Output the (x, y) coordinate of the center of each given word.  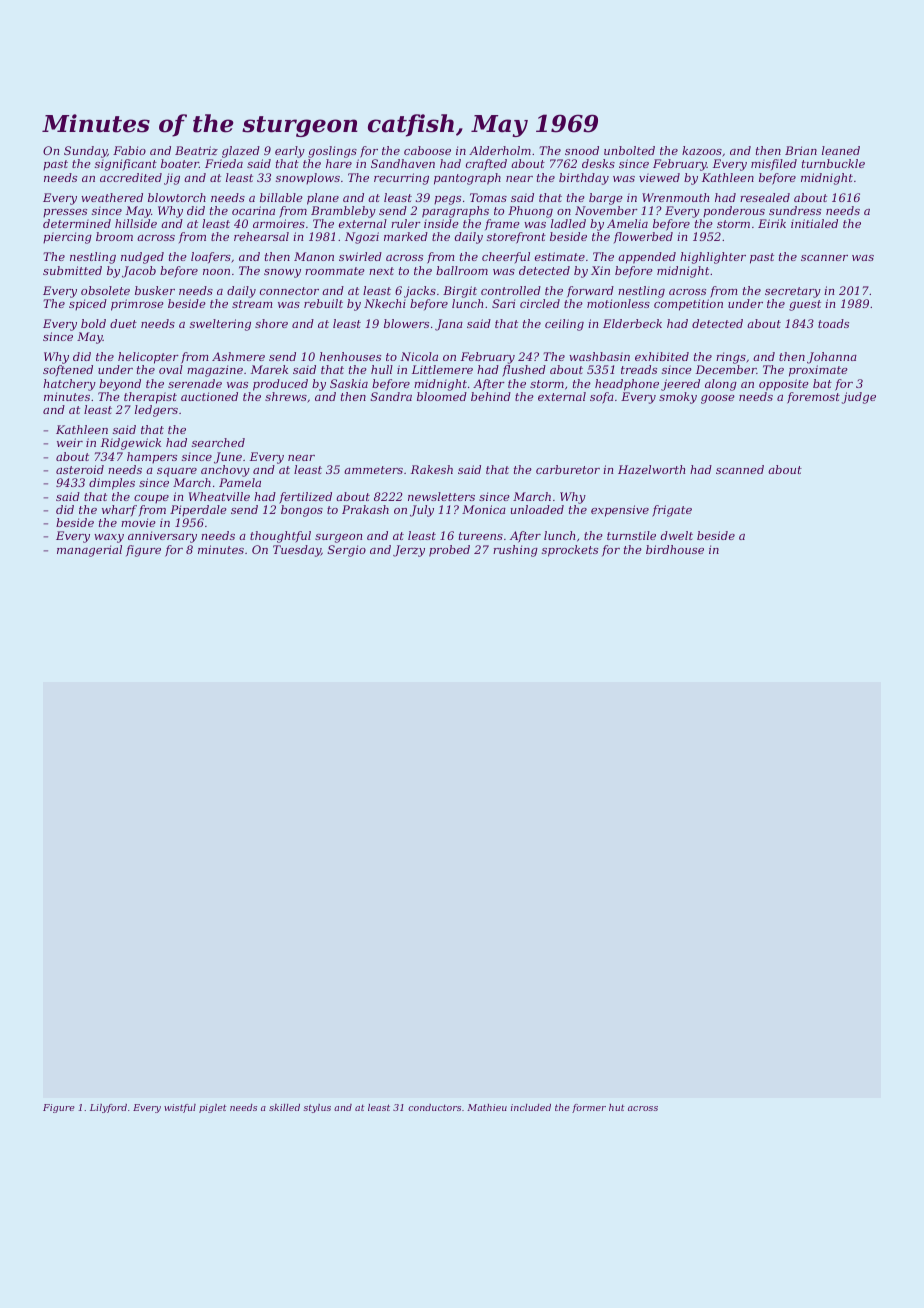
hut (617, 1107)
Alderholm (500, 150)
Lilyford (108, 1108)
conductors (434, 1107)
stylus (317, 1108)
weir (70, 442)
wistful (180, 1108)
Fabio (129, 150)
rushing (515, 551)
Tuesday (297, 551)
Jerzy (409, 551)
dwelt (677, 535)
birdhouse (675, 549)
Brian (801, 150)
